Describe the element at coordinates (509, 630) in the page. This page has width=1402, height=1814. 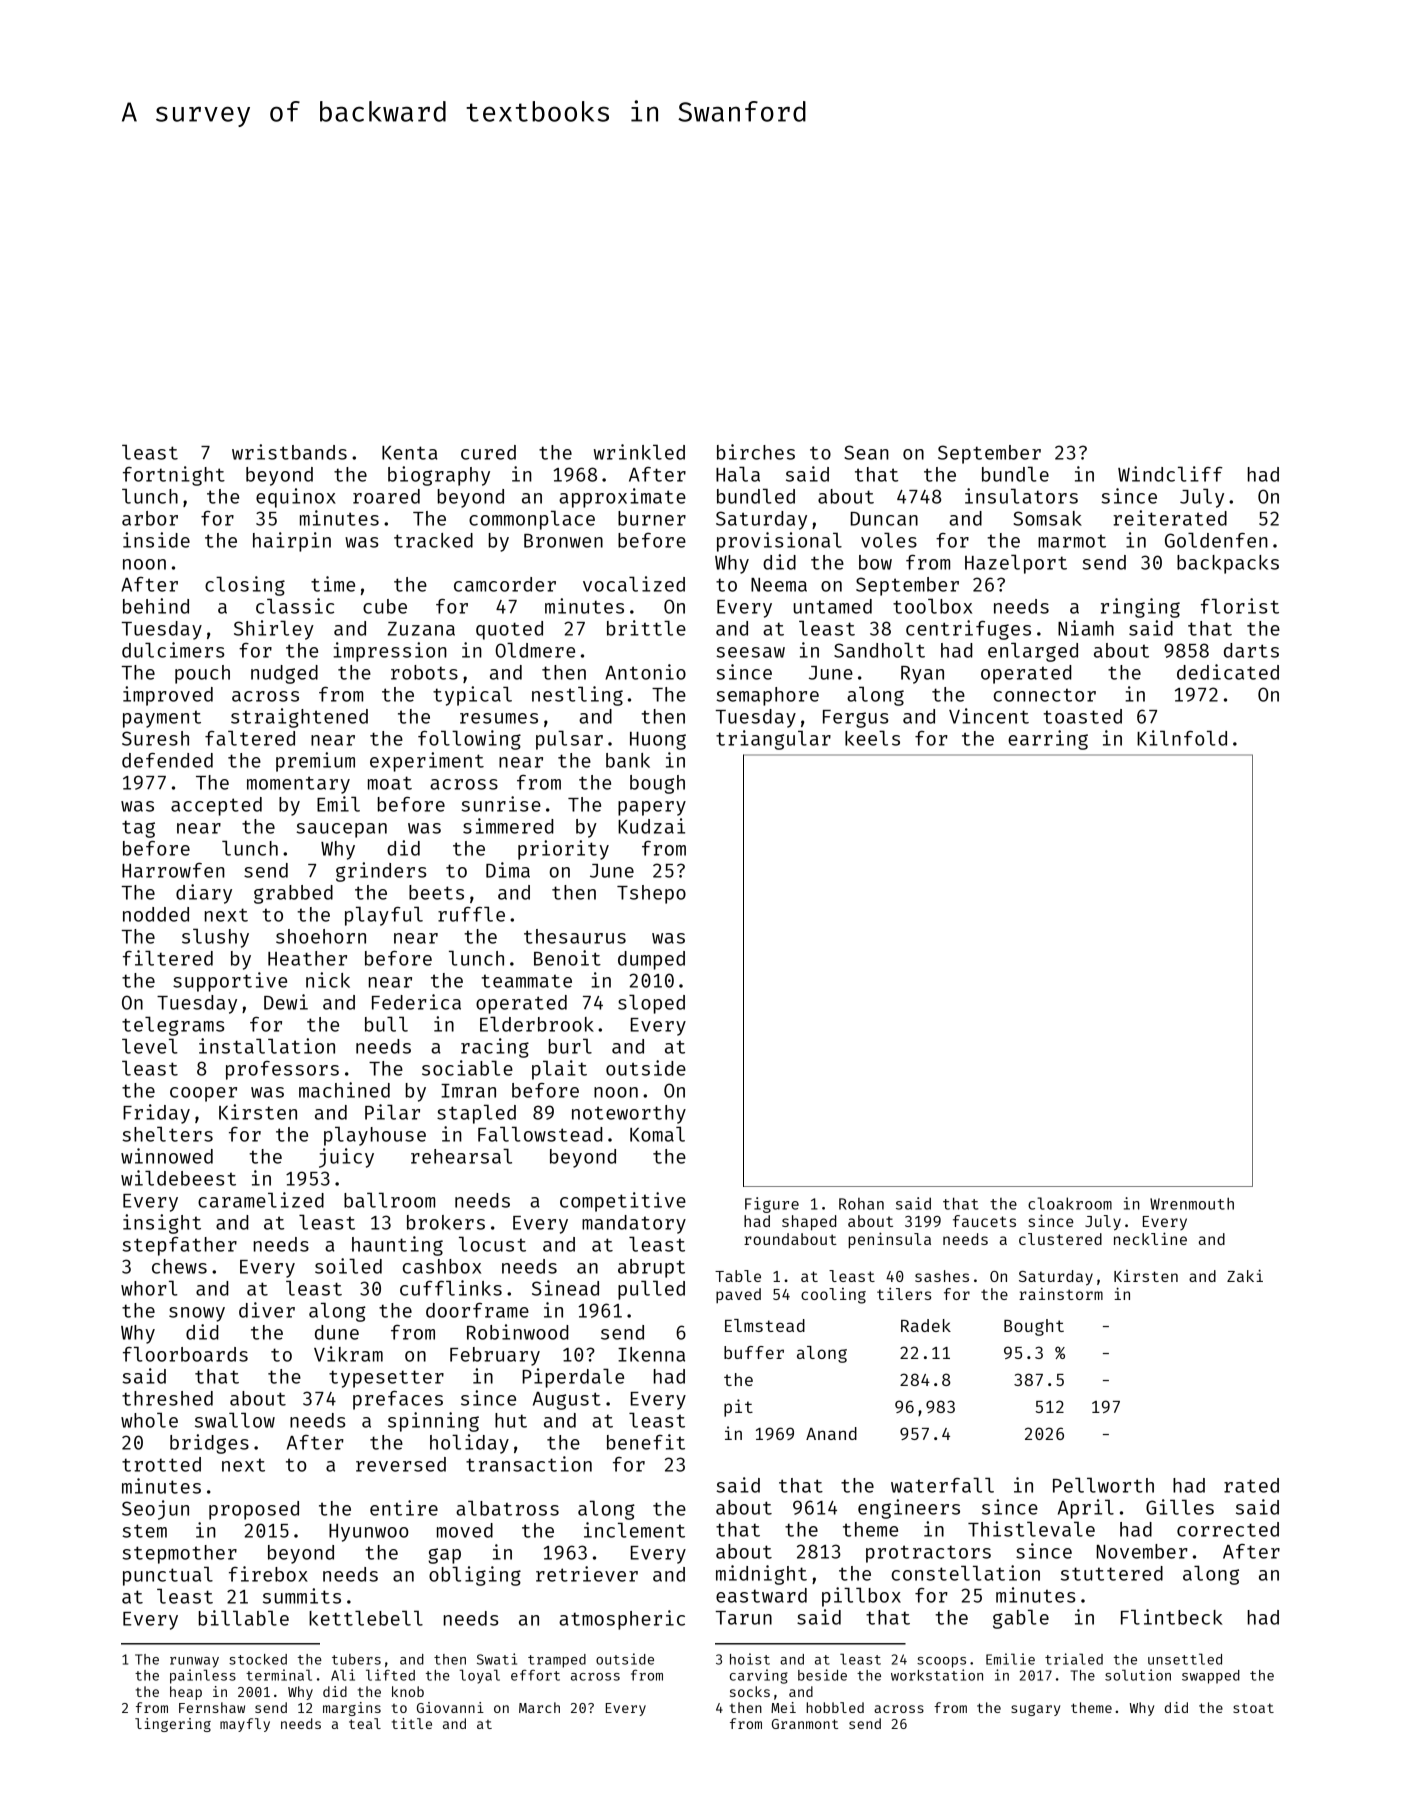
I see `quoted` at that location.
